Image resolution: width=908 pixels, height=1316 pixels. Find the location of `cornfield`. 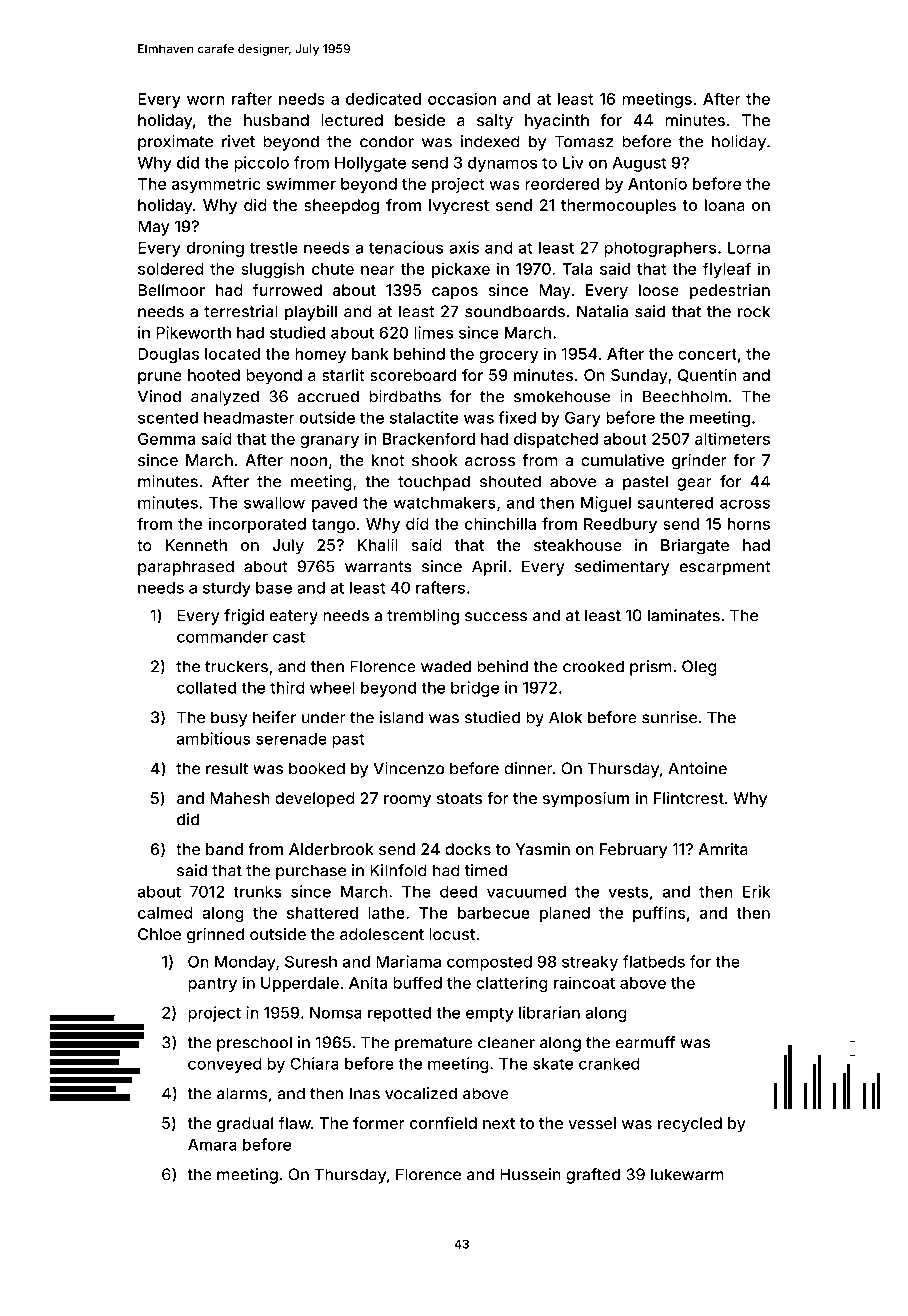

cornfield is located at coordinates (443, 1122).
